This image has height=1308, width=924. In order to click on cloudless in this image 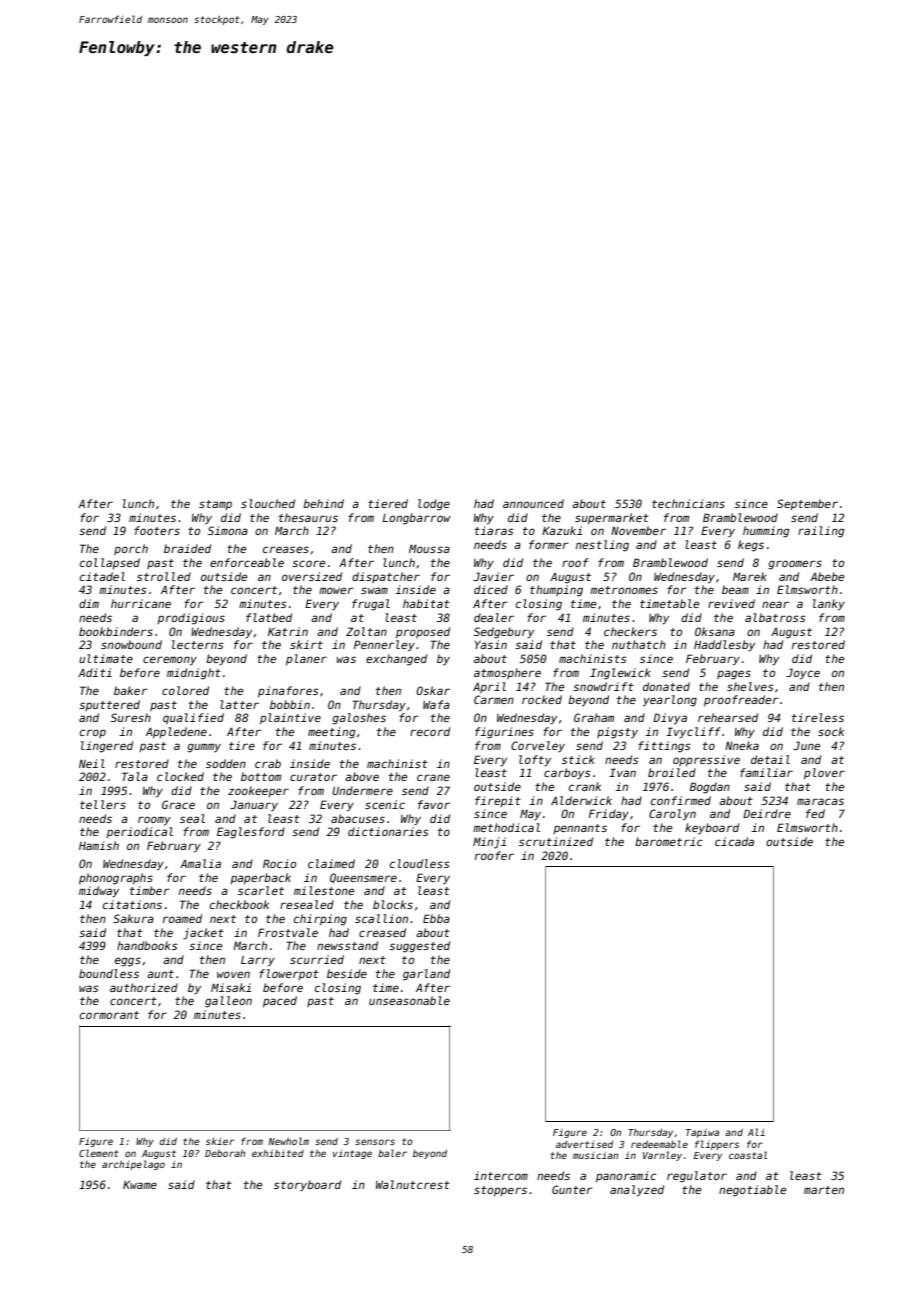, I will do `click(420, 863)`.
